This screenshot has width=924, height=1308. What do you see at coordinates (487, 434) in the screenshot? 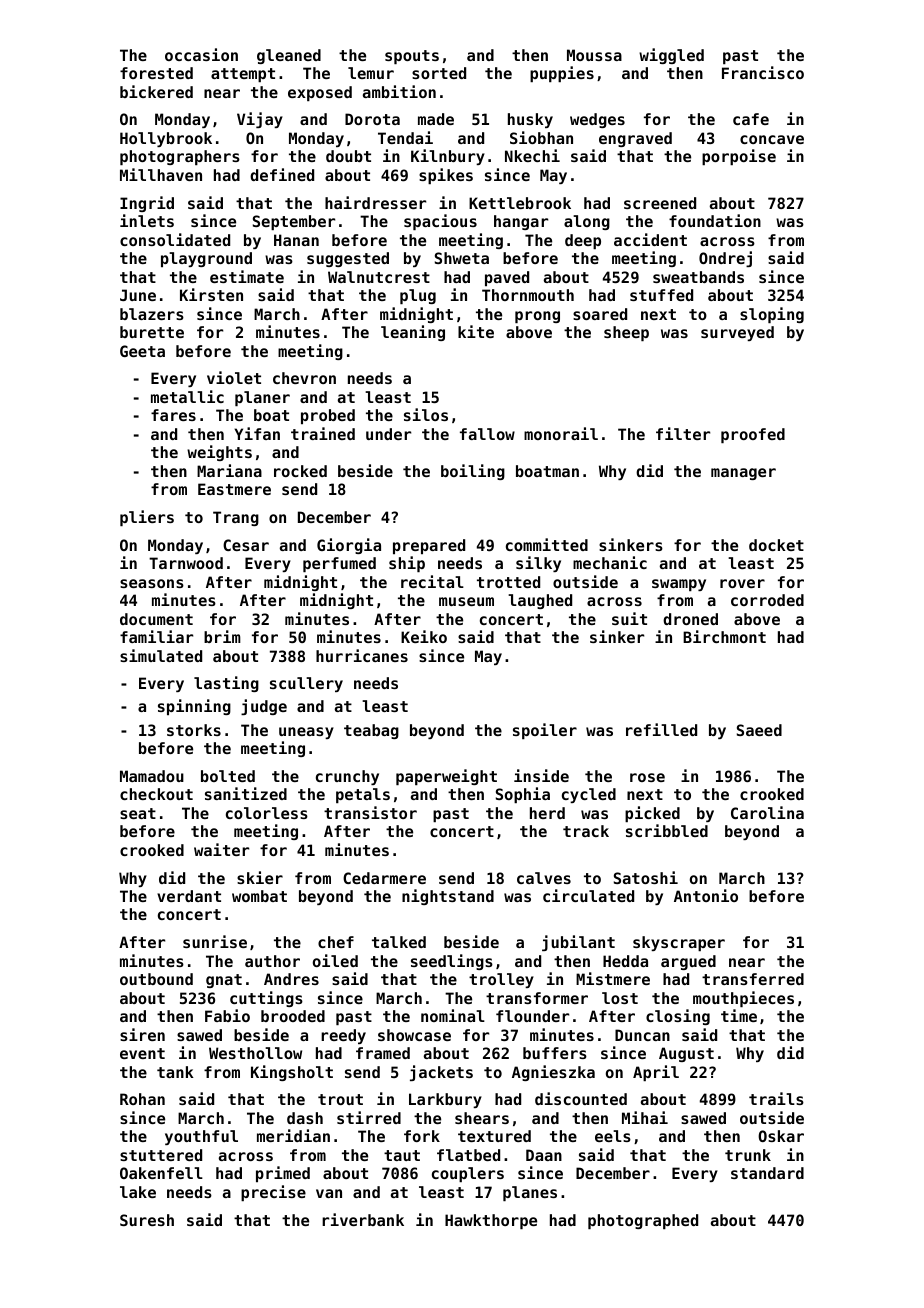
I see `fallow` at bounding box center [487, 434].
